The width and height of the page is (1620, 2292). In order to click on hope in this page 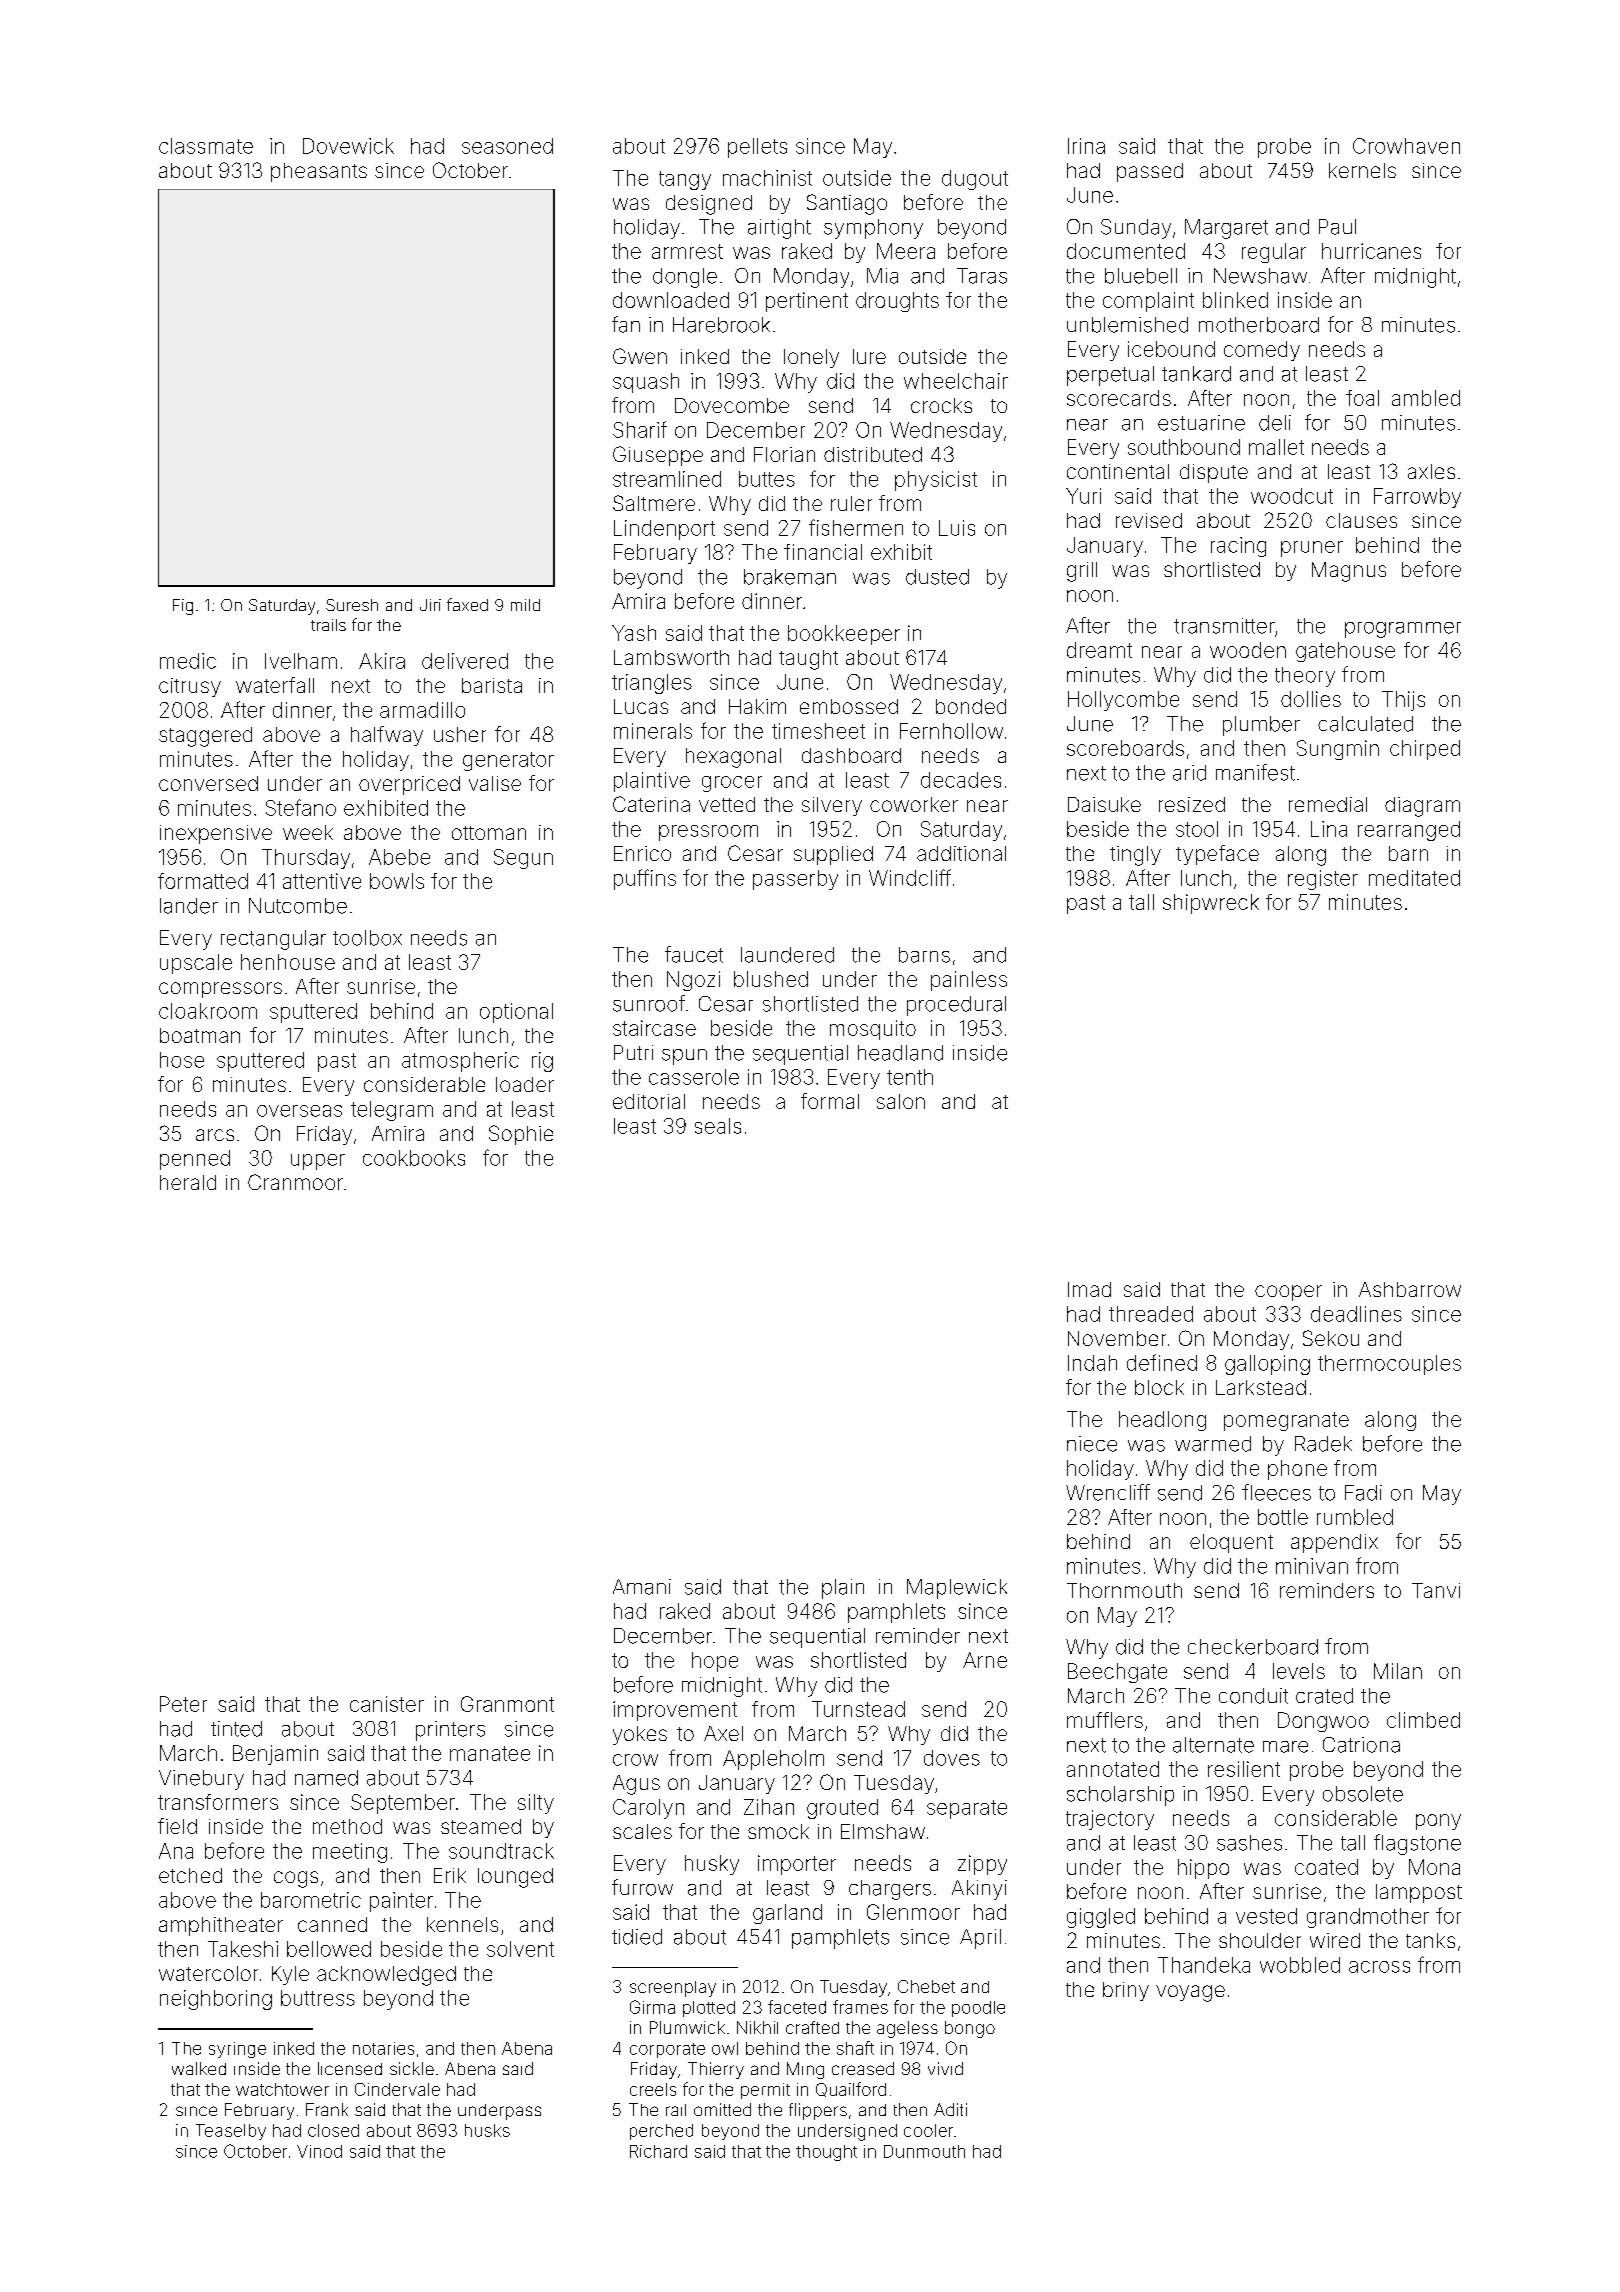, I will do `click(715, 1662)`.
